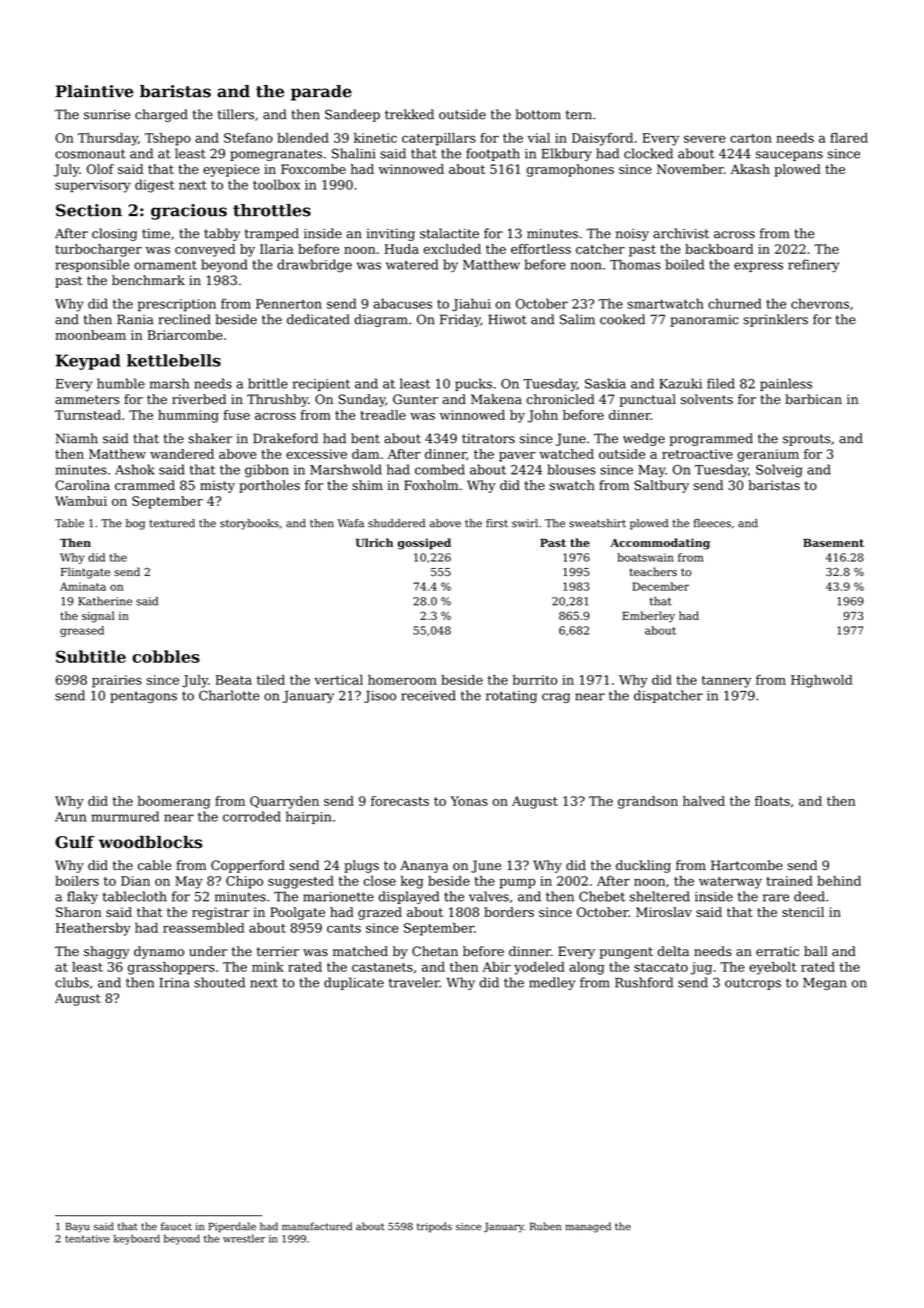 This screenshot has height=1308, width=924. What do you see at coordinates (98, 617) in the screenshot?
I see `signal` at bounding box center [98, 617].
